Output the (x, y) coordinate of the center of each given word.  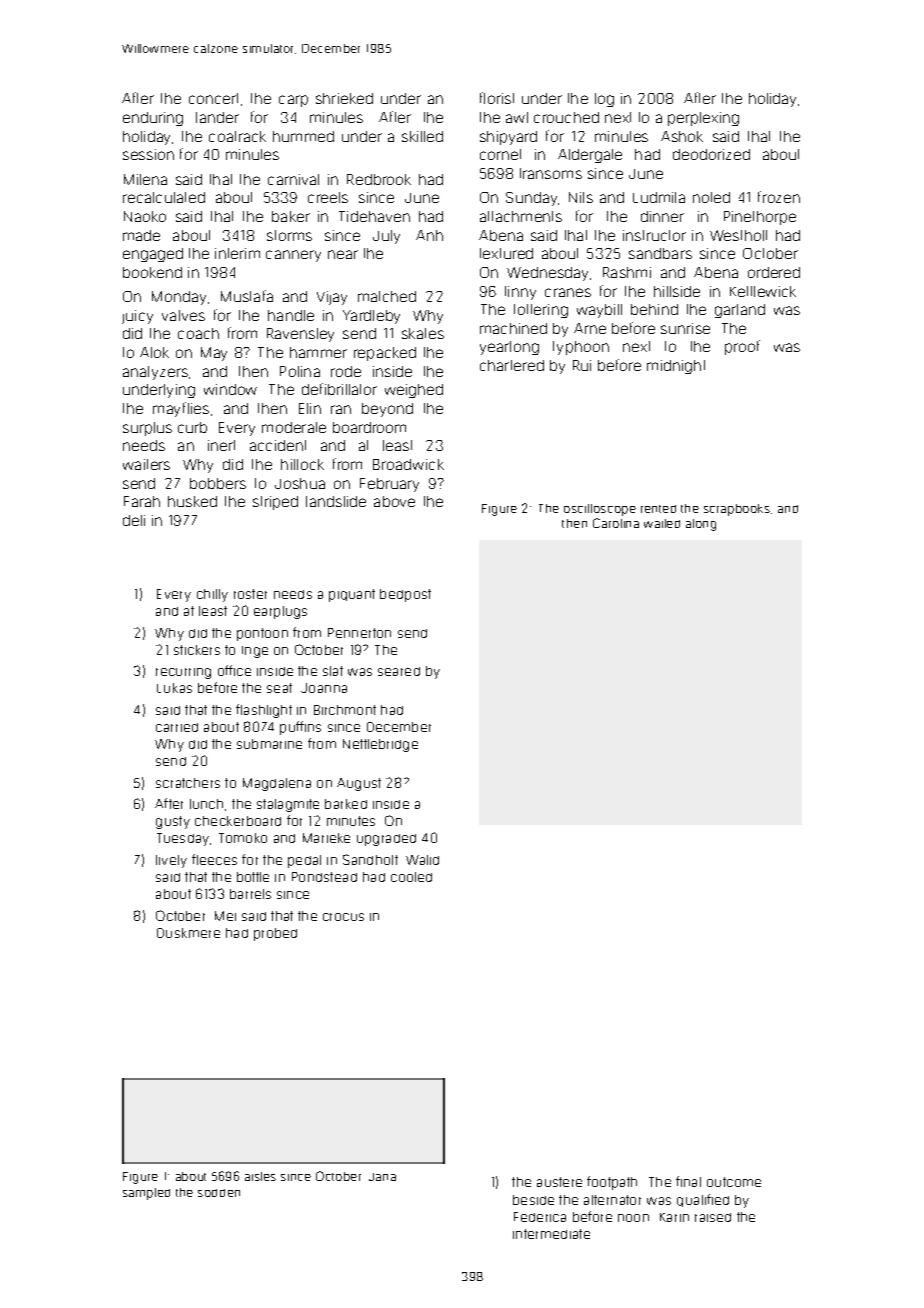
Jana (382, 1177)
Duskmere (188, 933)
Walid (422, 860)
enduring (153, 119)
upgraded (386, 840)
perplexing (703, 119)
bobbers (218, 483)
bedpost (405, 595)
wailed (662, 523)
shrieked (344, 98)
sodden (219, 1193)
